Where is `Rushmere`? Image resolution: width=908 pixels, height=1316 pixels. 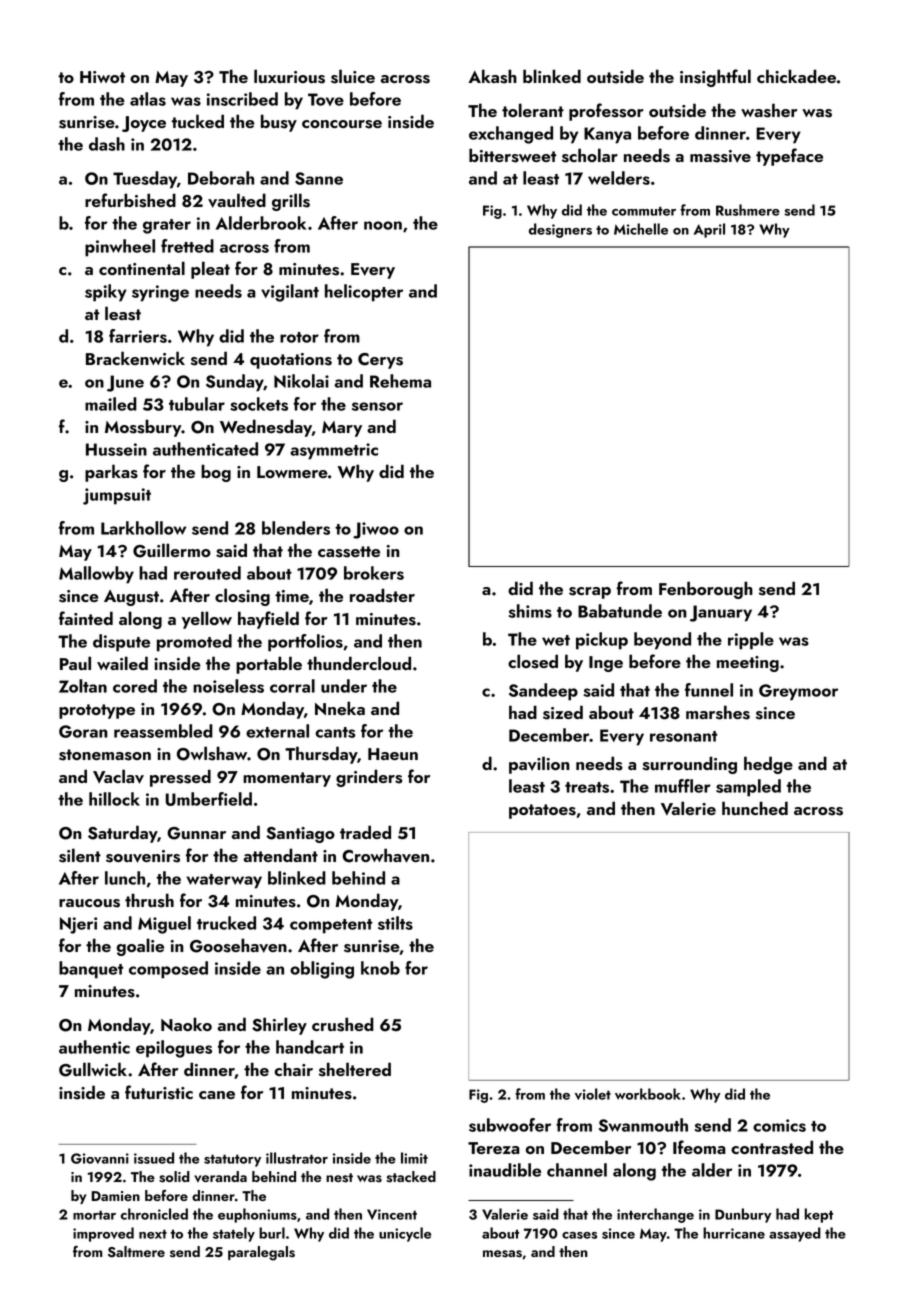 Rushmere is located at coordinates (748, 210).
